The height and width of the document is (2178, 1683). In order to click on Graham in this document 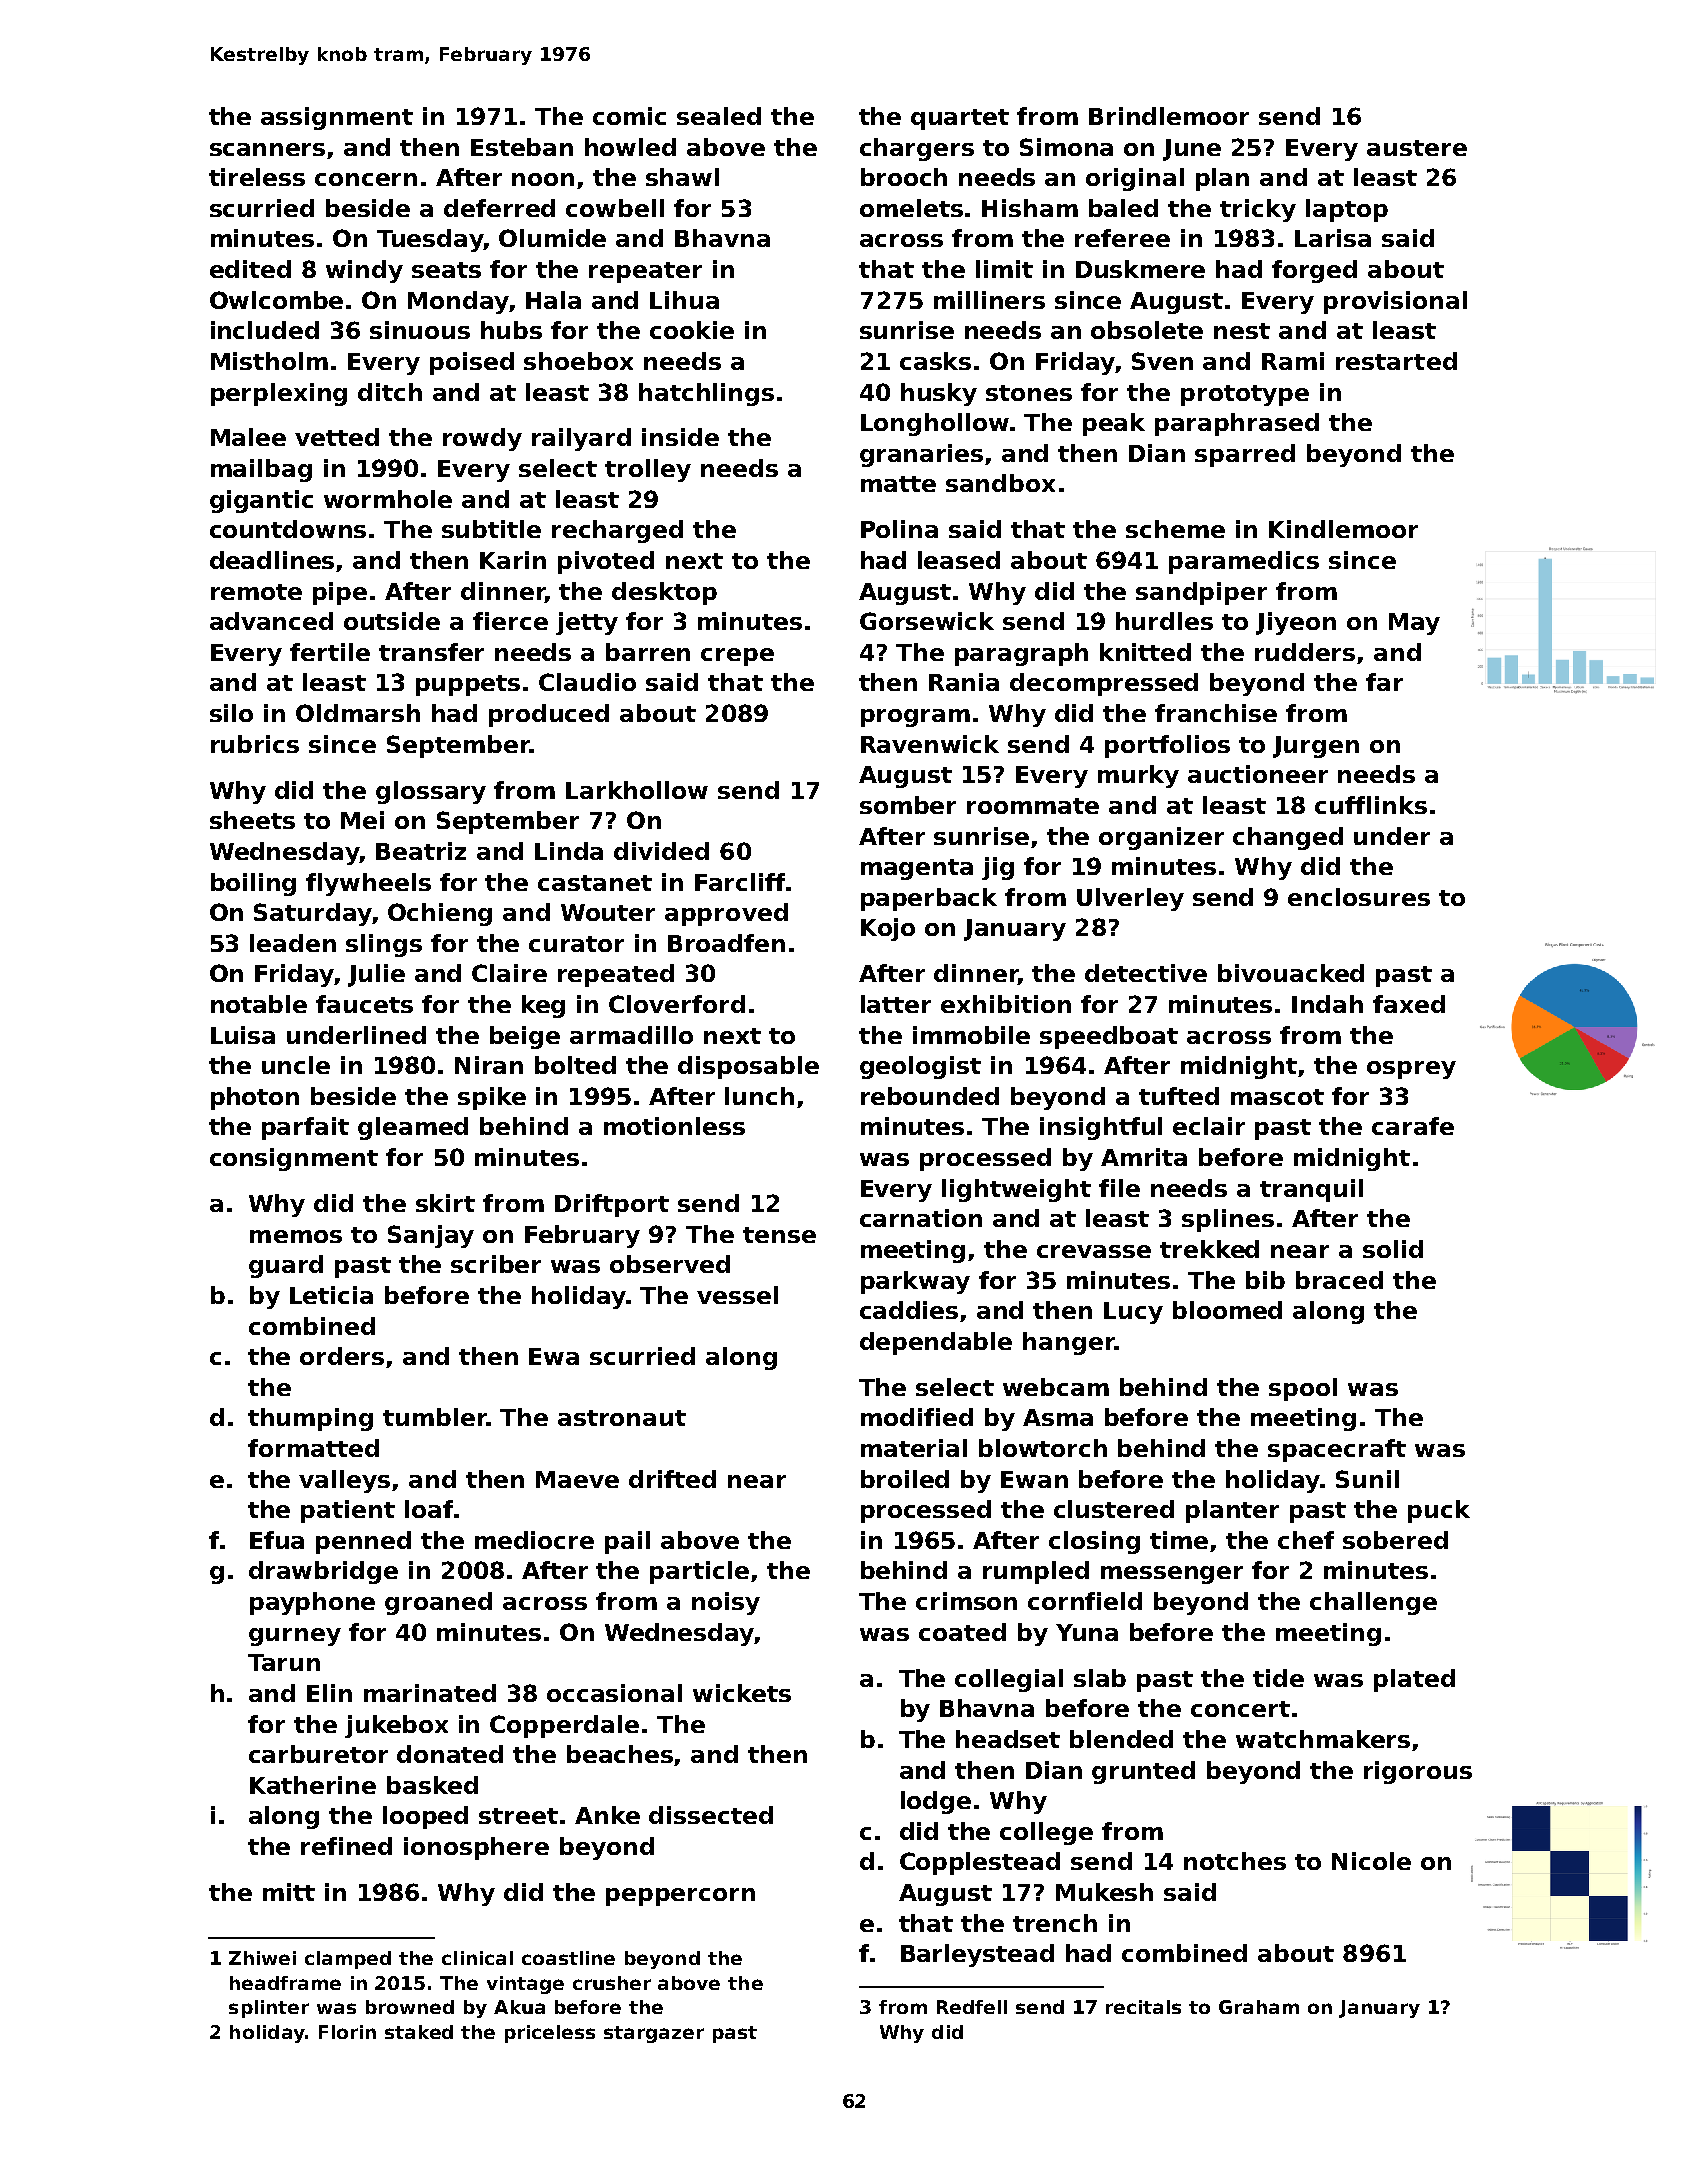, I will do `click(1259, 2007)`.
